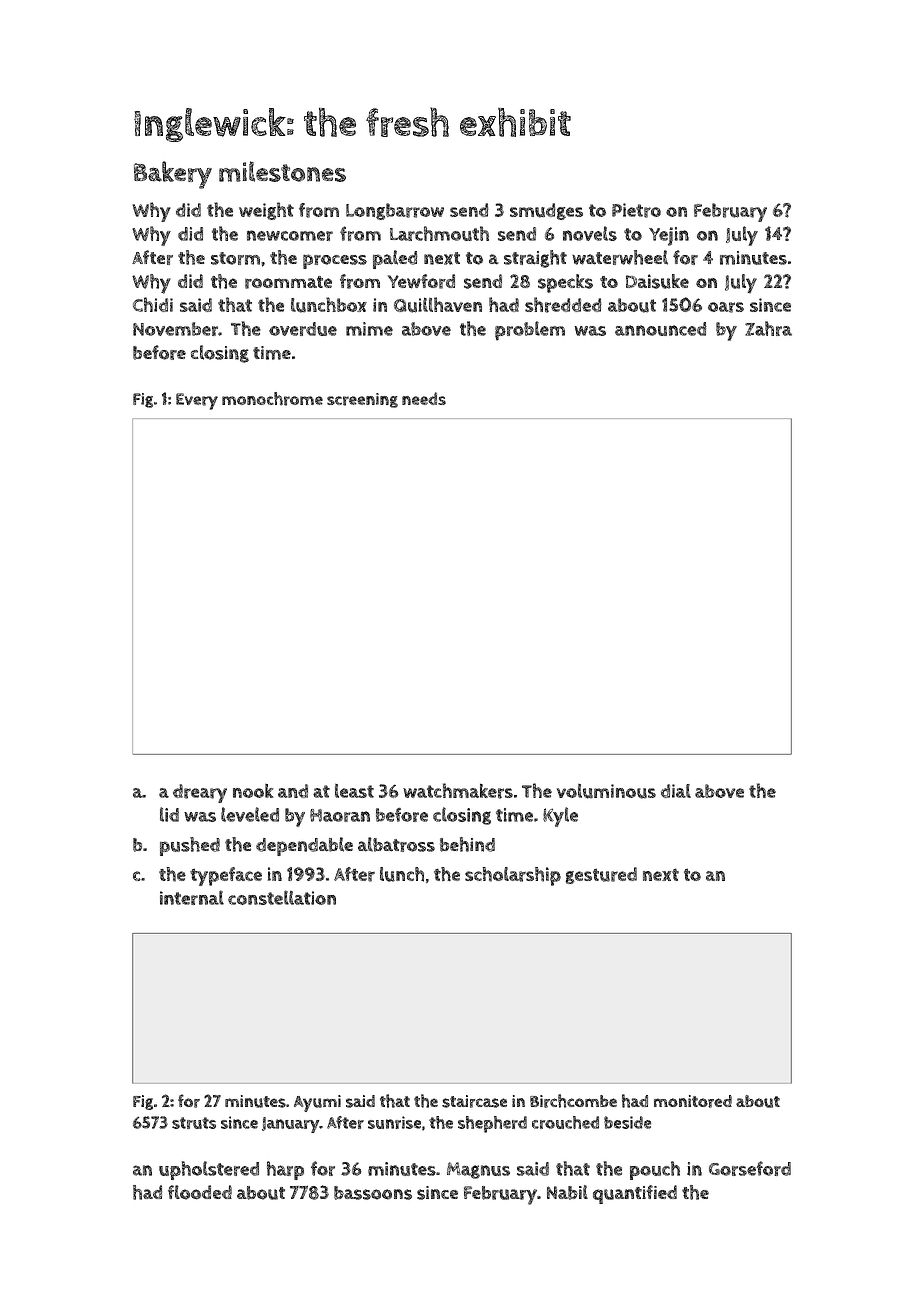  What do you see at coordinates (192, 897) in the page?
I see `internal` at bounding box center [192, 897].
